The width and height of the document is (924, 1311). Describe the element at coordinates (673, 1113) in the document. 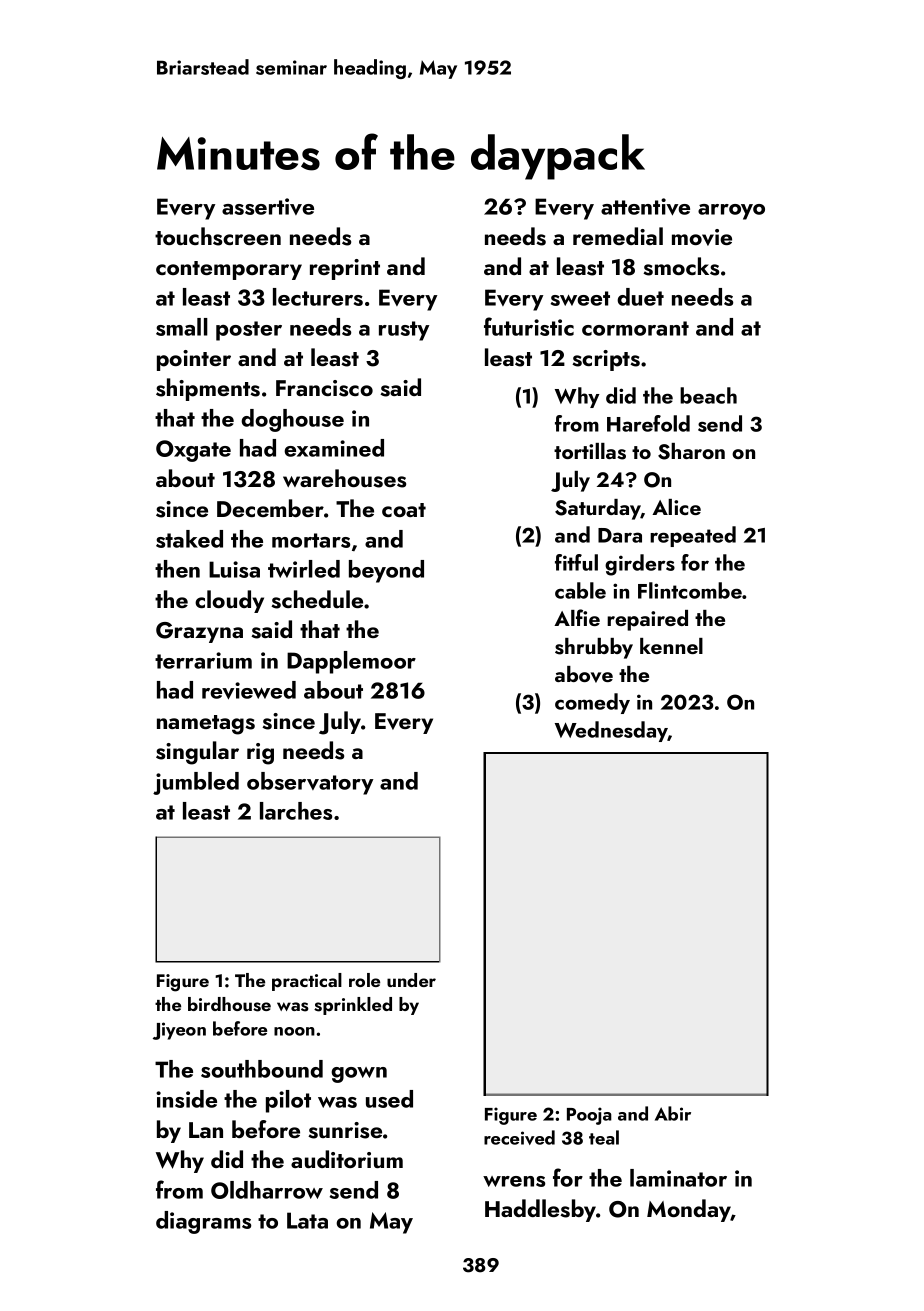

I see `Abir` at that location.
